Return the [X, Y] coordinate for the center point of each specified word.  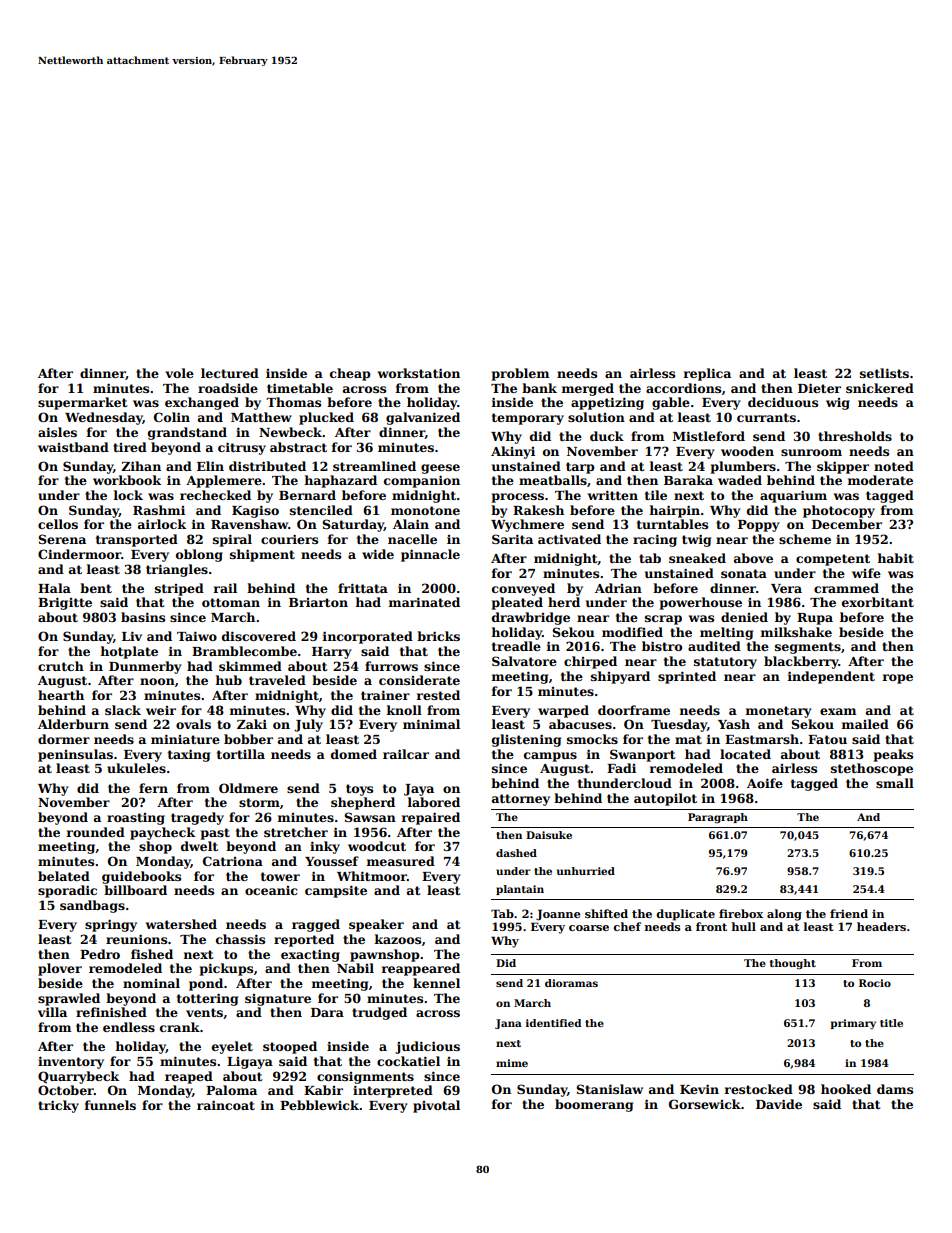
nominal [151, 983]
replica [707, 374]
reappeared [421, 969]
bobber [248, 739]
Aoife [765, 783]
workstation [419, 373]
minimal [431, 724]
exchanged [202, 403]
